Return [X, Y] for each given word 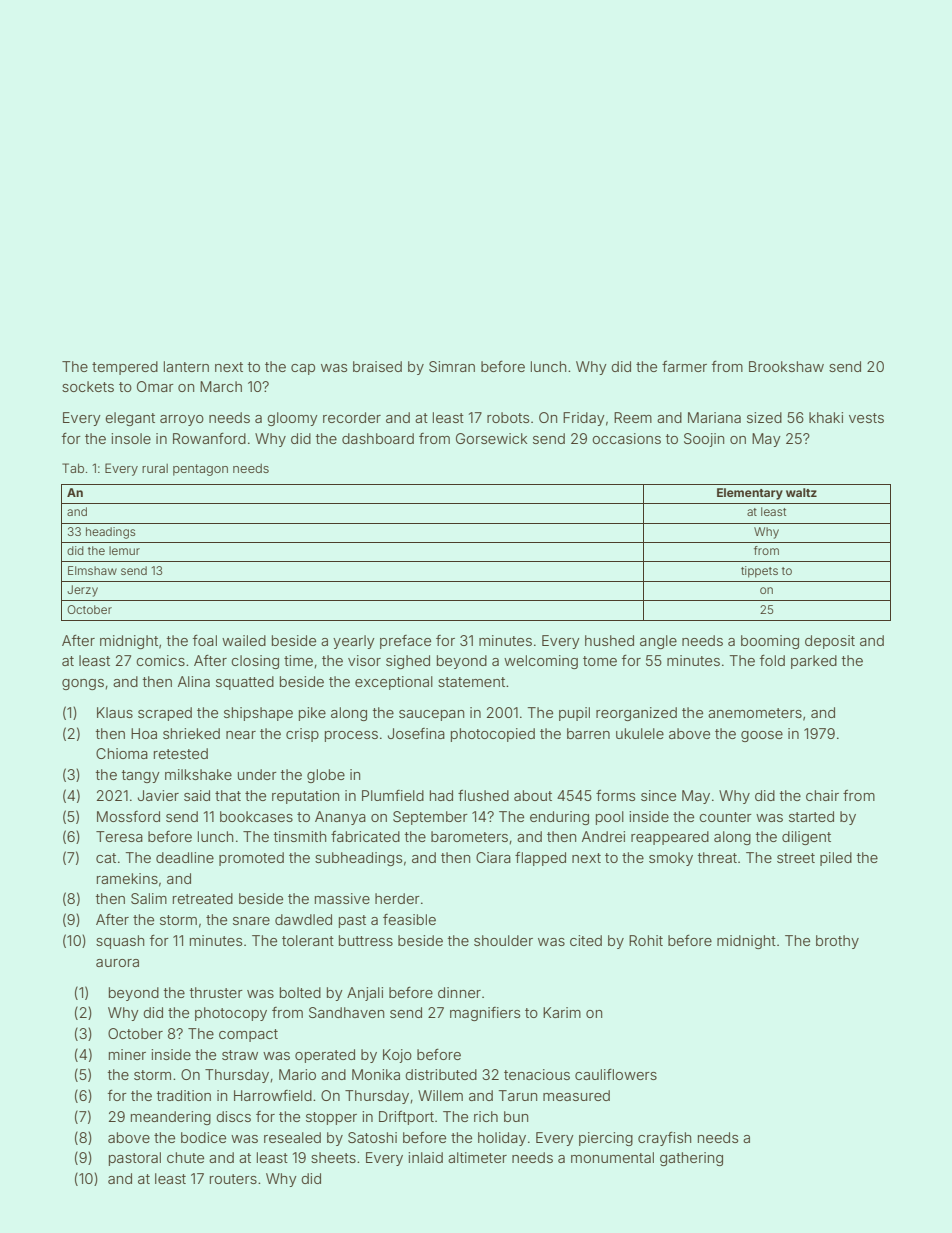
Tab [73, 468]
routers [233, 1179]
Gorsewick [491, 438]
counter [726, 817]
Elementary [750, 494]
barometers [469, 836]
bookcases [256, 816]
